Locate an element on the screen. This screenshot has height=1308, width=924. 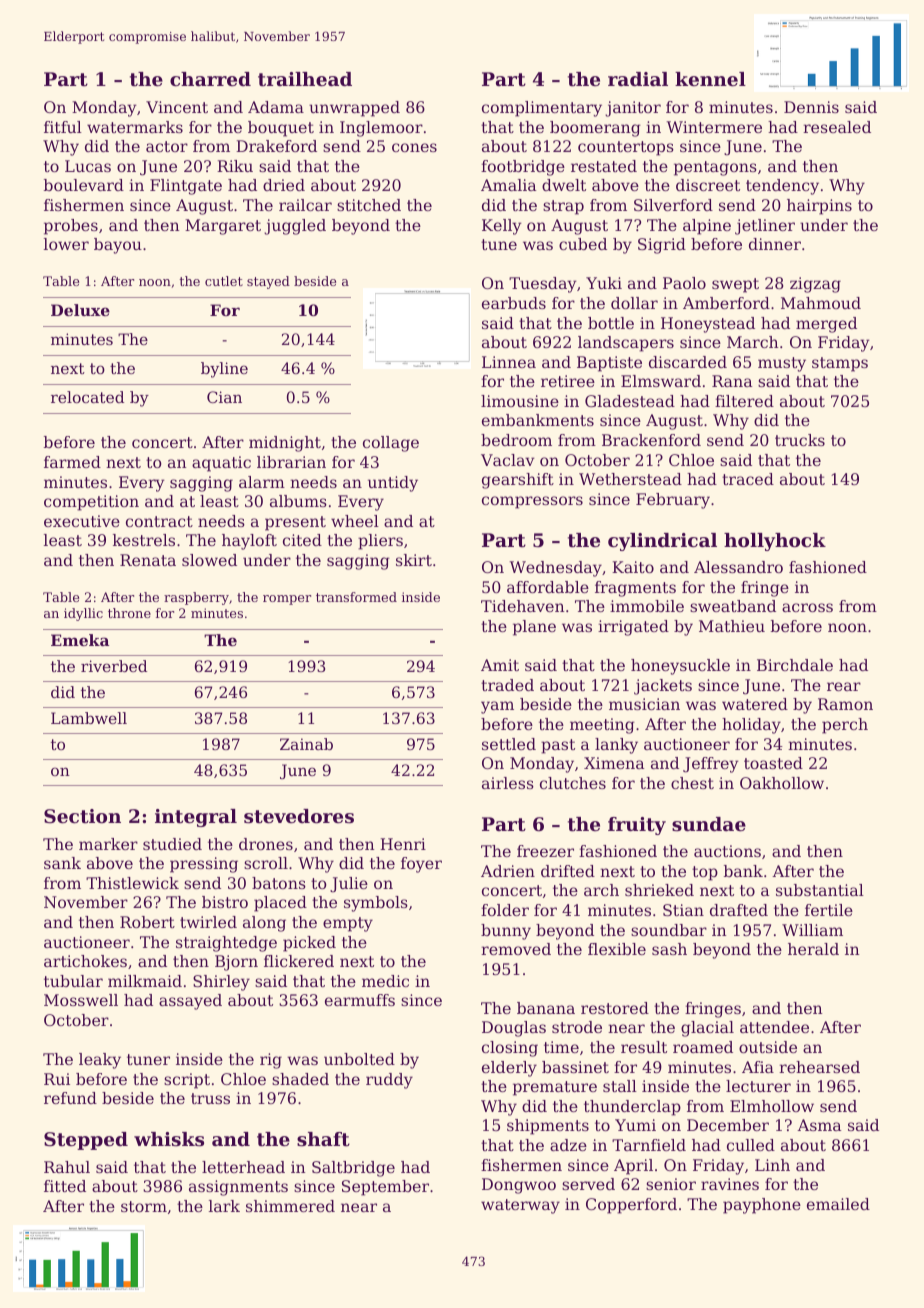
untidy is located at coordinates (393, 484).
